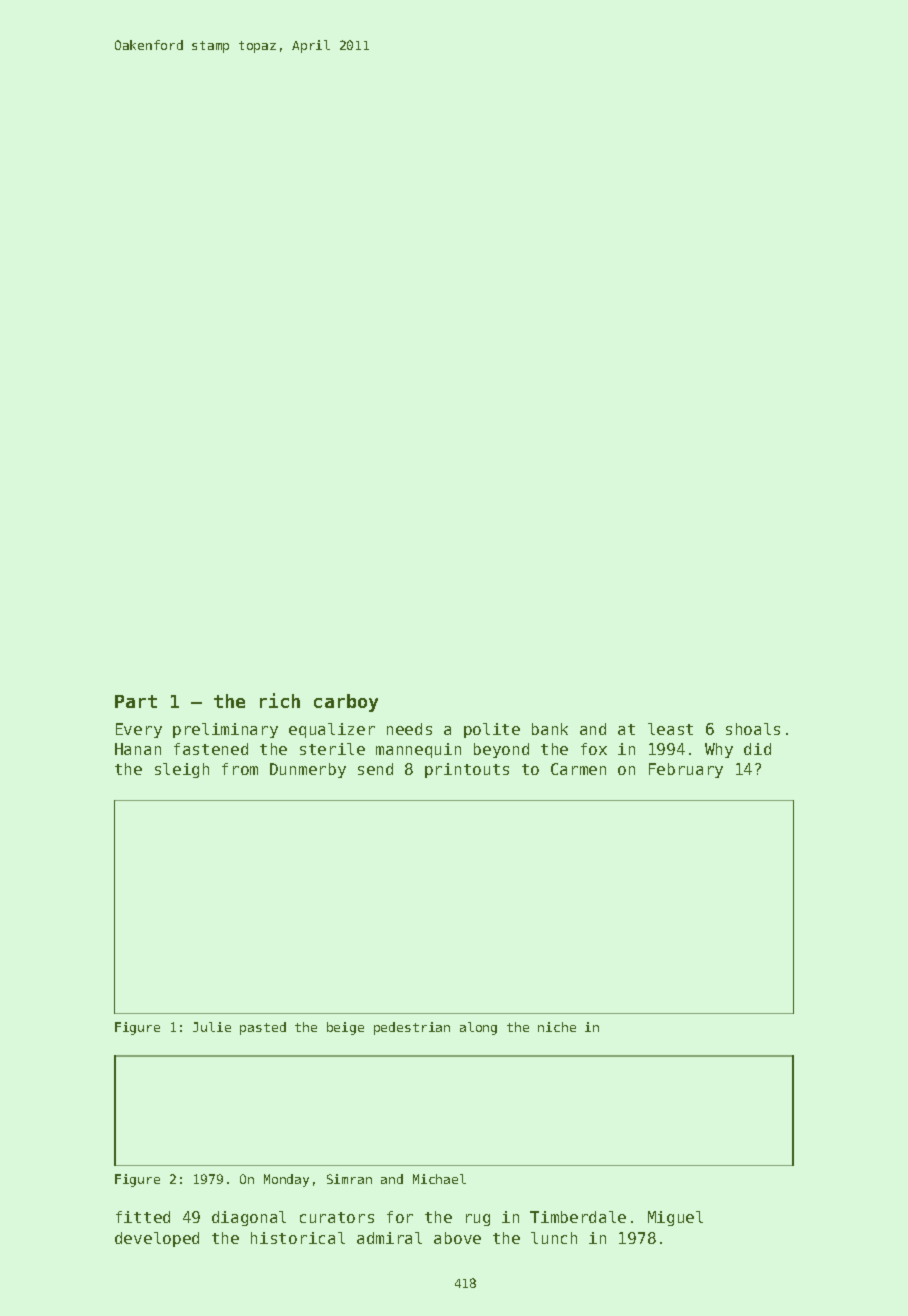 Image resolution: width=908 pixels, height=1316 pixels. Describe the element at coordinates (478, 1028) in the screenshot. I see `along` at that location.
